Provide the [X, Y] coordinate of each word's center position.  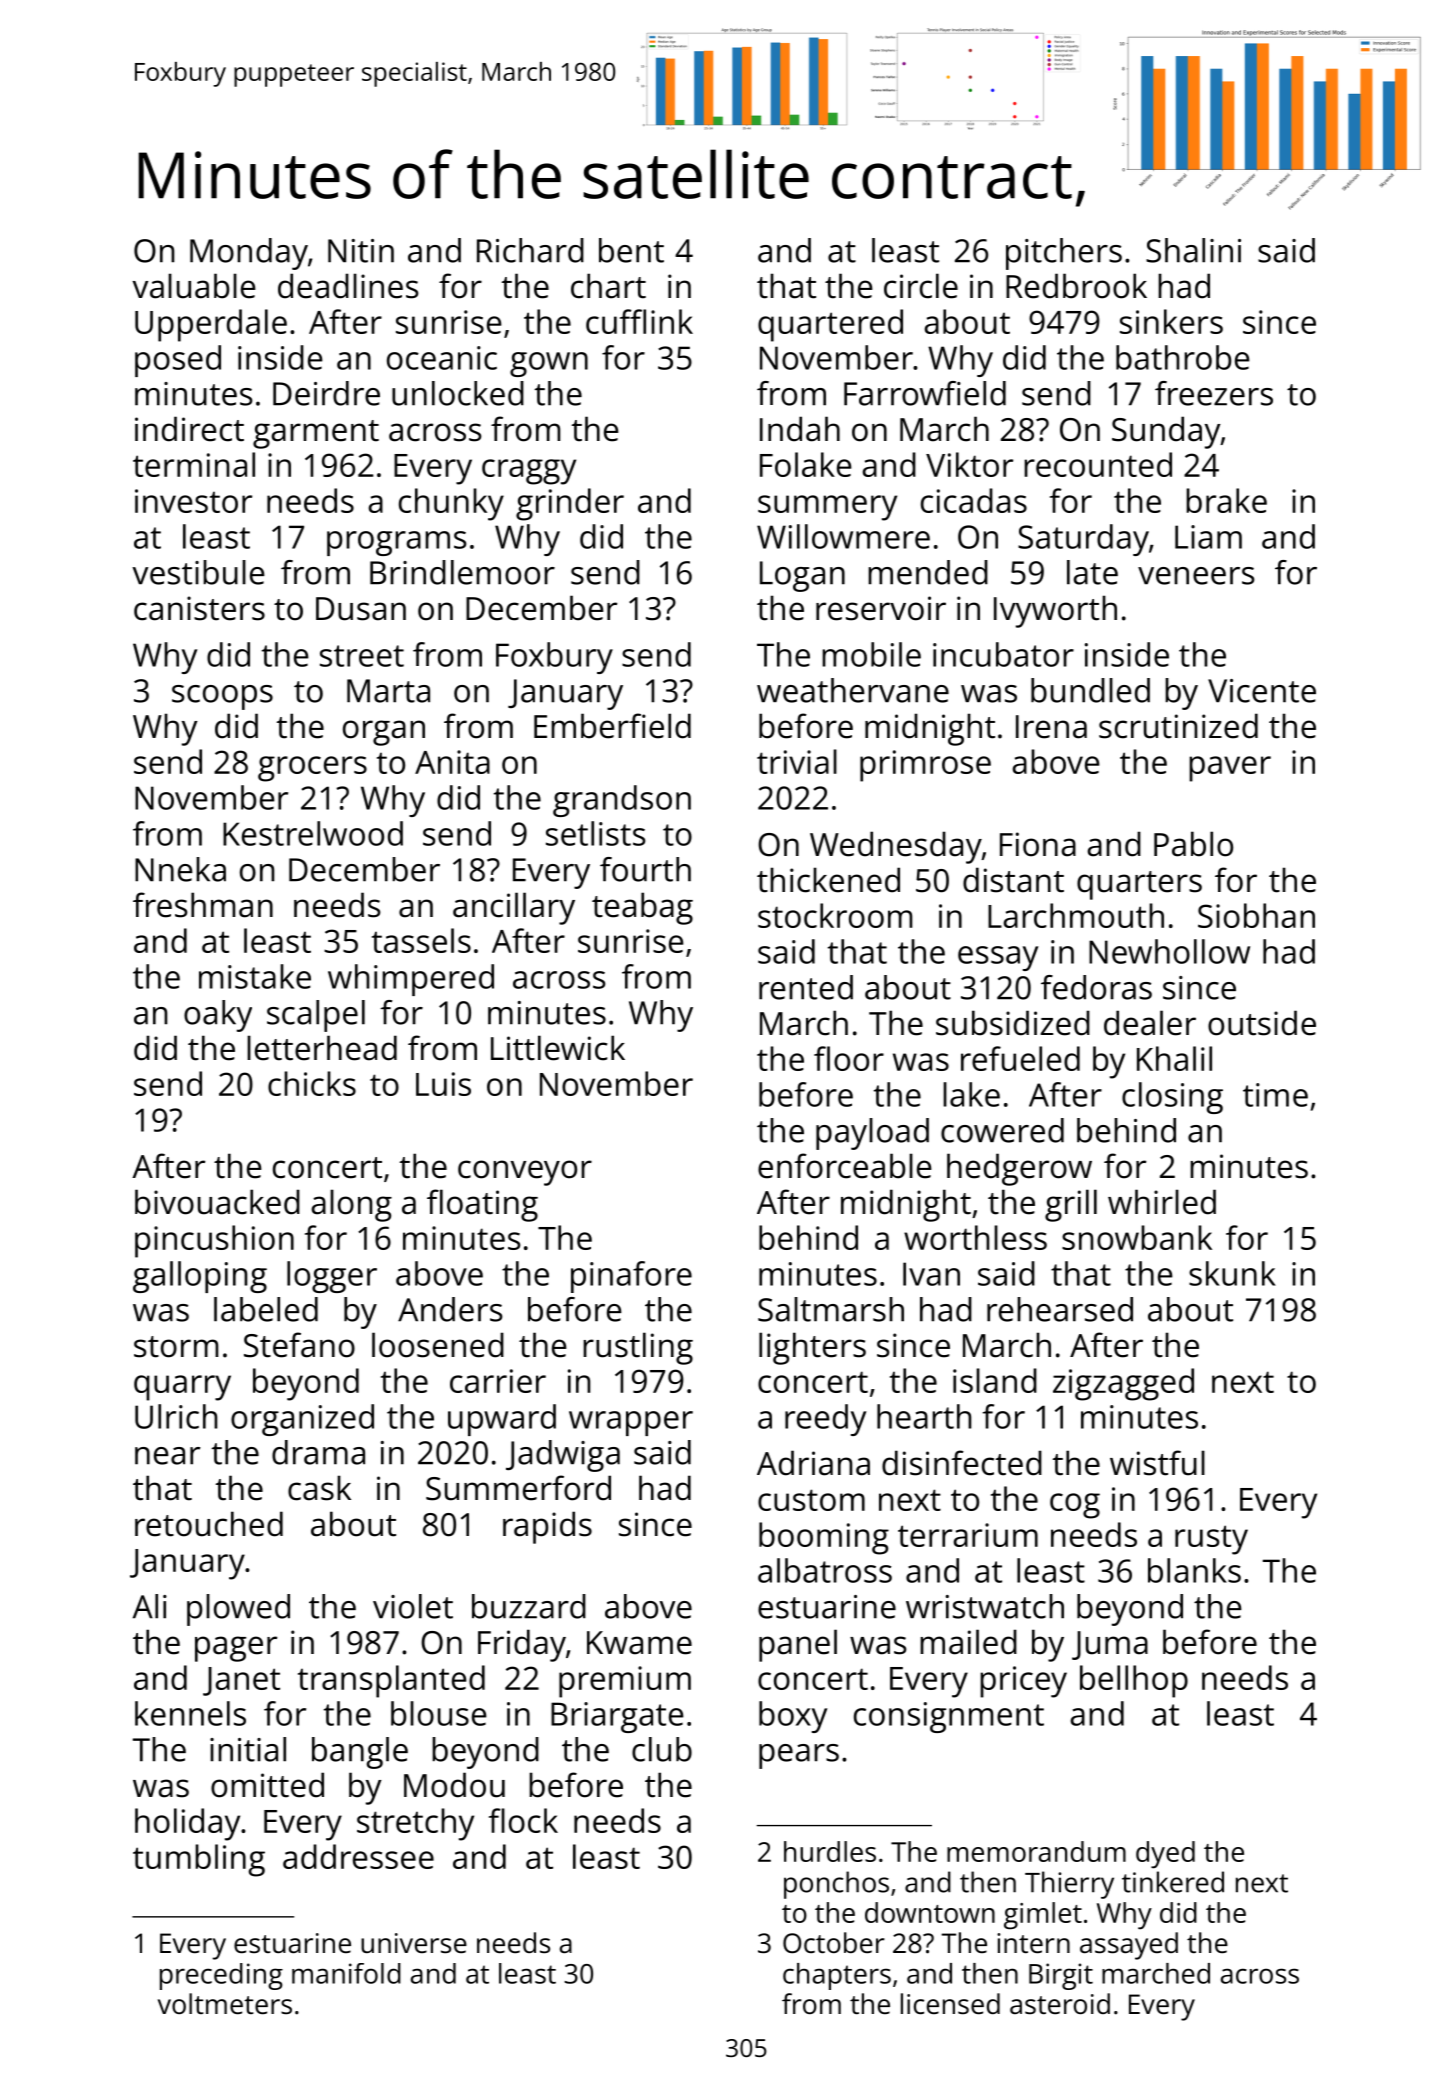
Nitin [361, 251]
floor [849, 1058]
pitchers [1064, 254]
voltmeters [225, 2004]
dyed [1165, 1855]
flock [523, 1820]
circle [921, 286]
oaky [218, 1016]
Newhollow [1169, 951]
